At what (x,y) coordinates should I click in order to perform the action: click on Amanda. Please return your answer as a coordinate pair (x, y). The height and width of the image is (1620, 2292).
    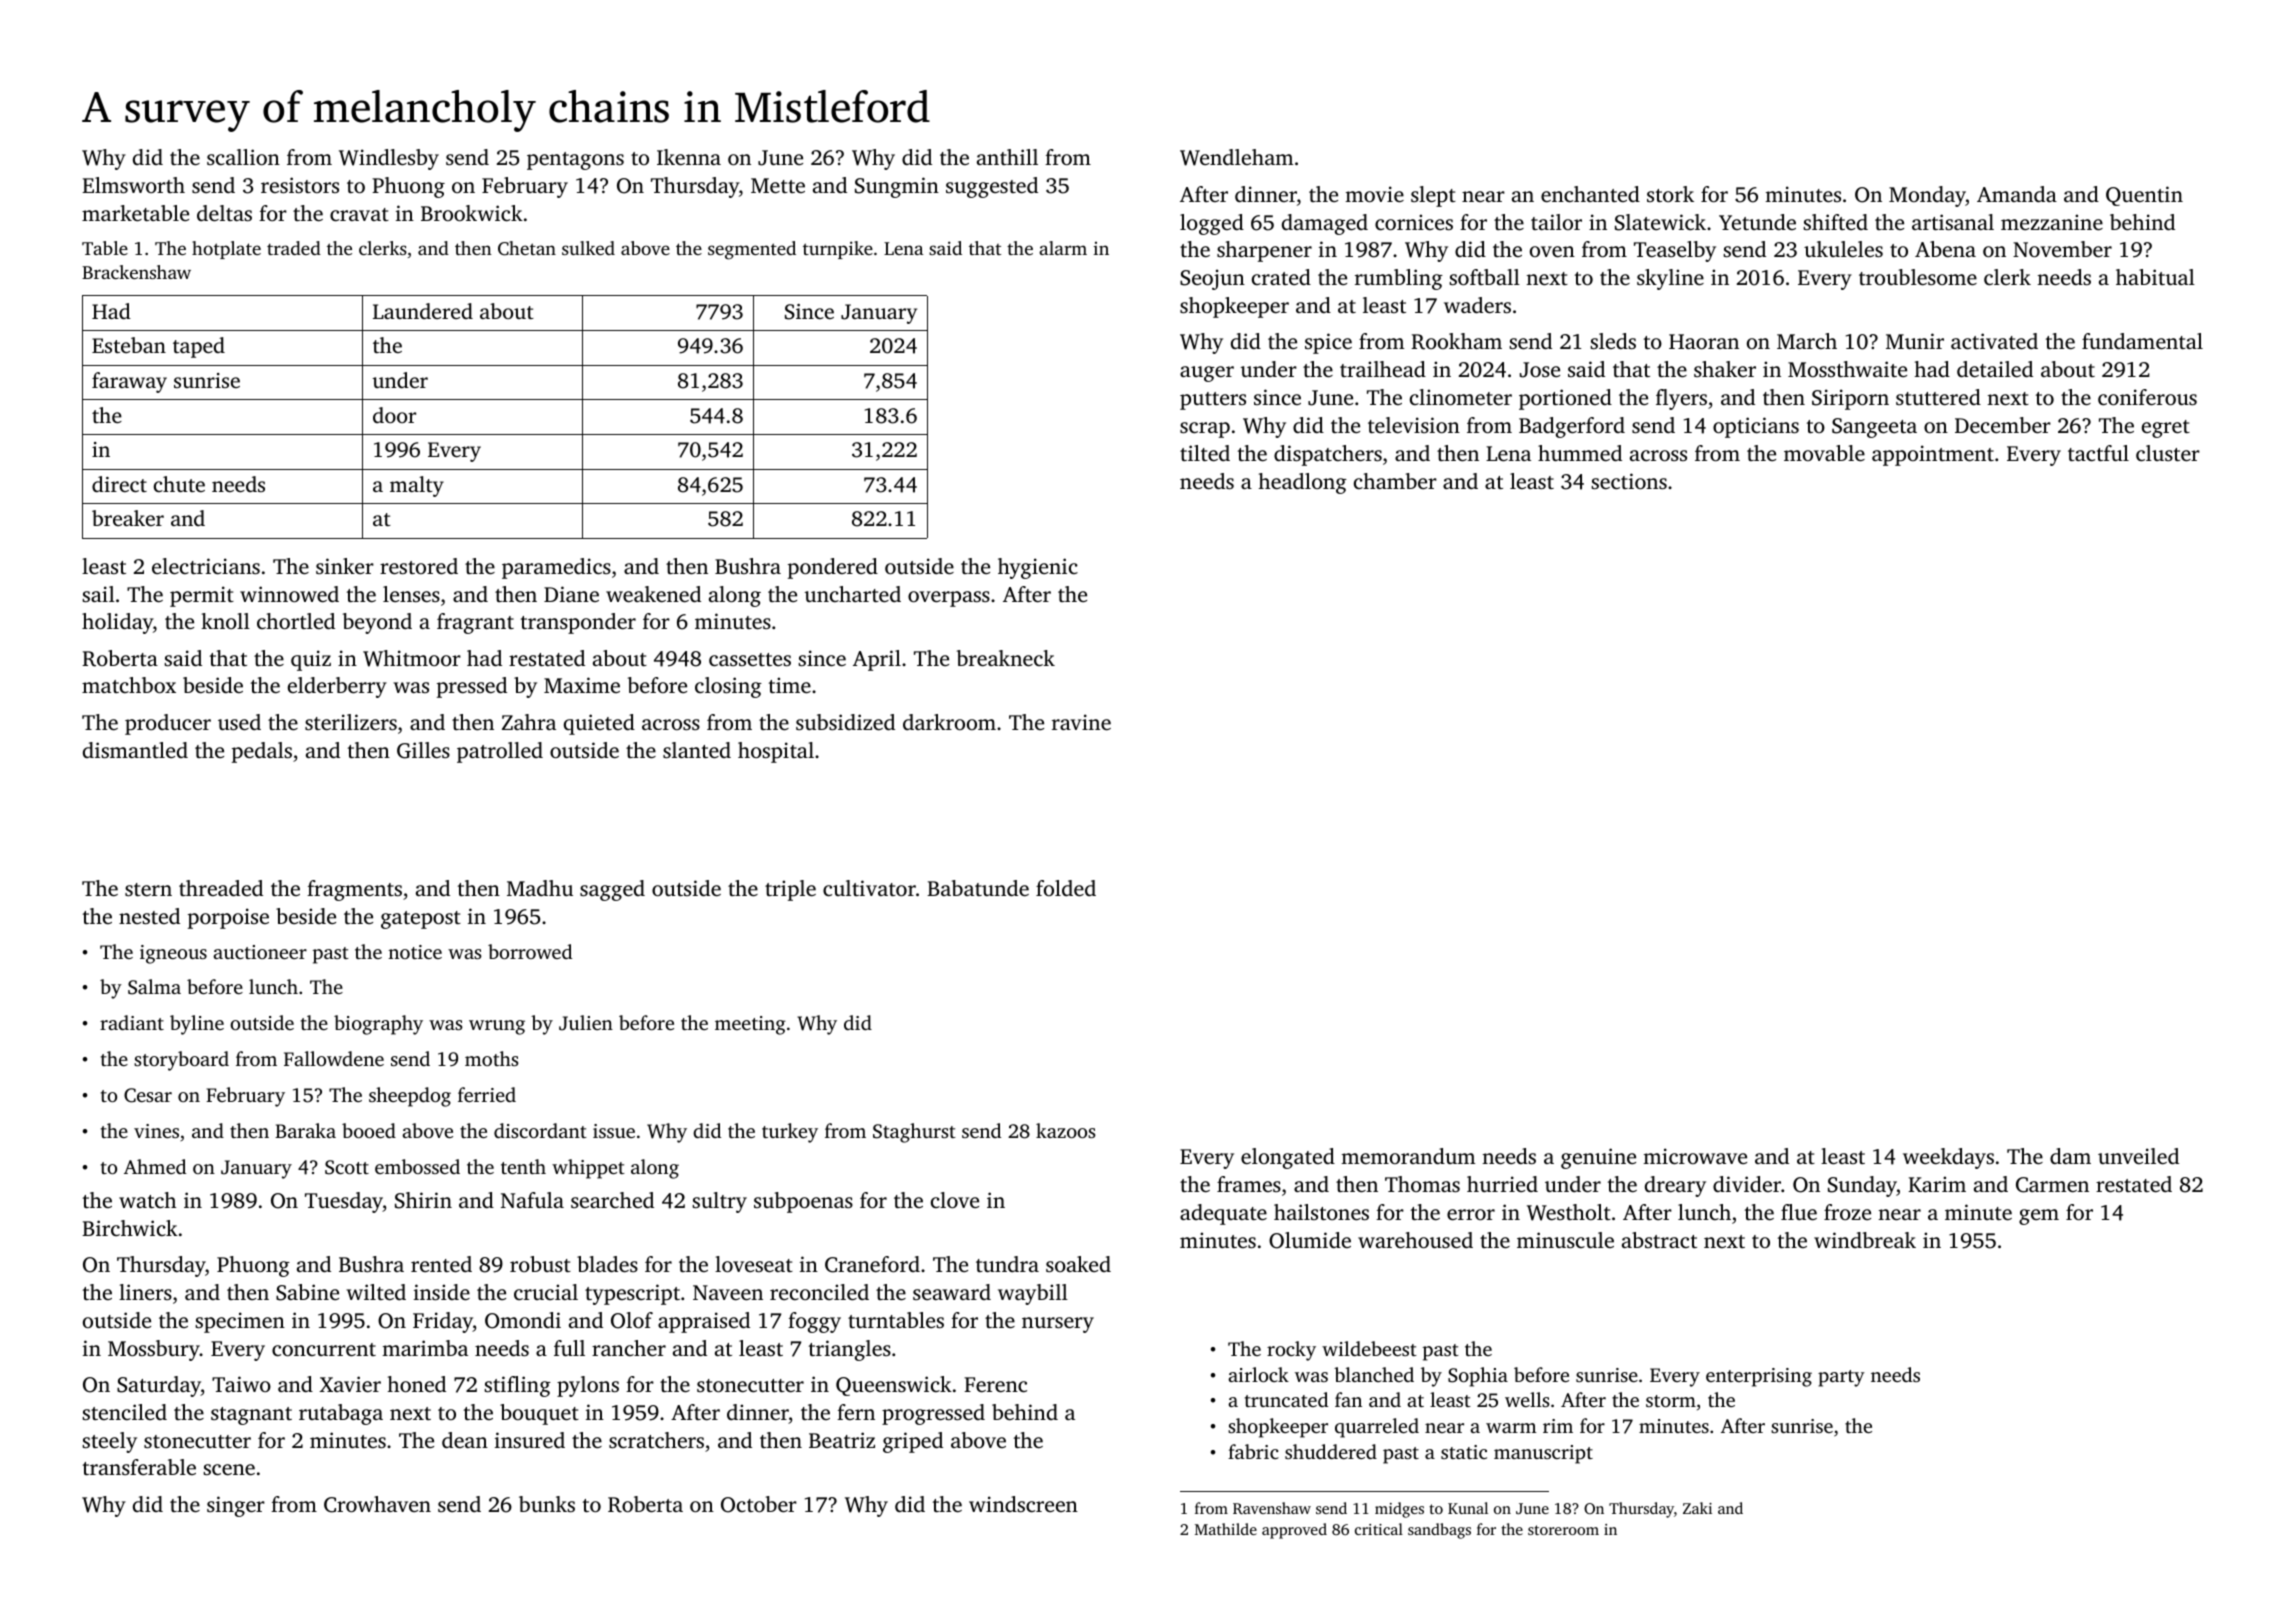
    Looking at the image, I should click on (2017, 194).
